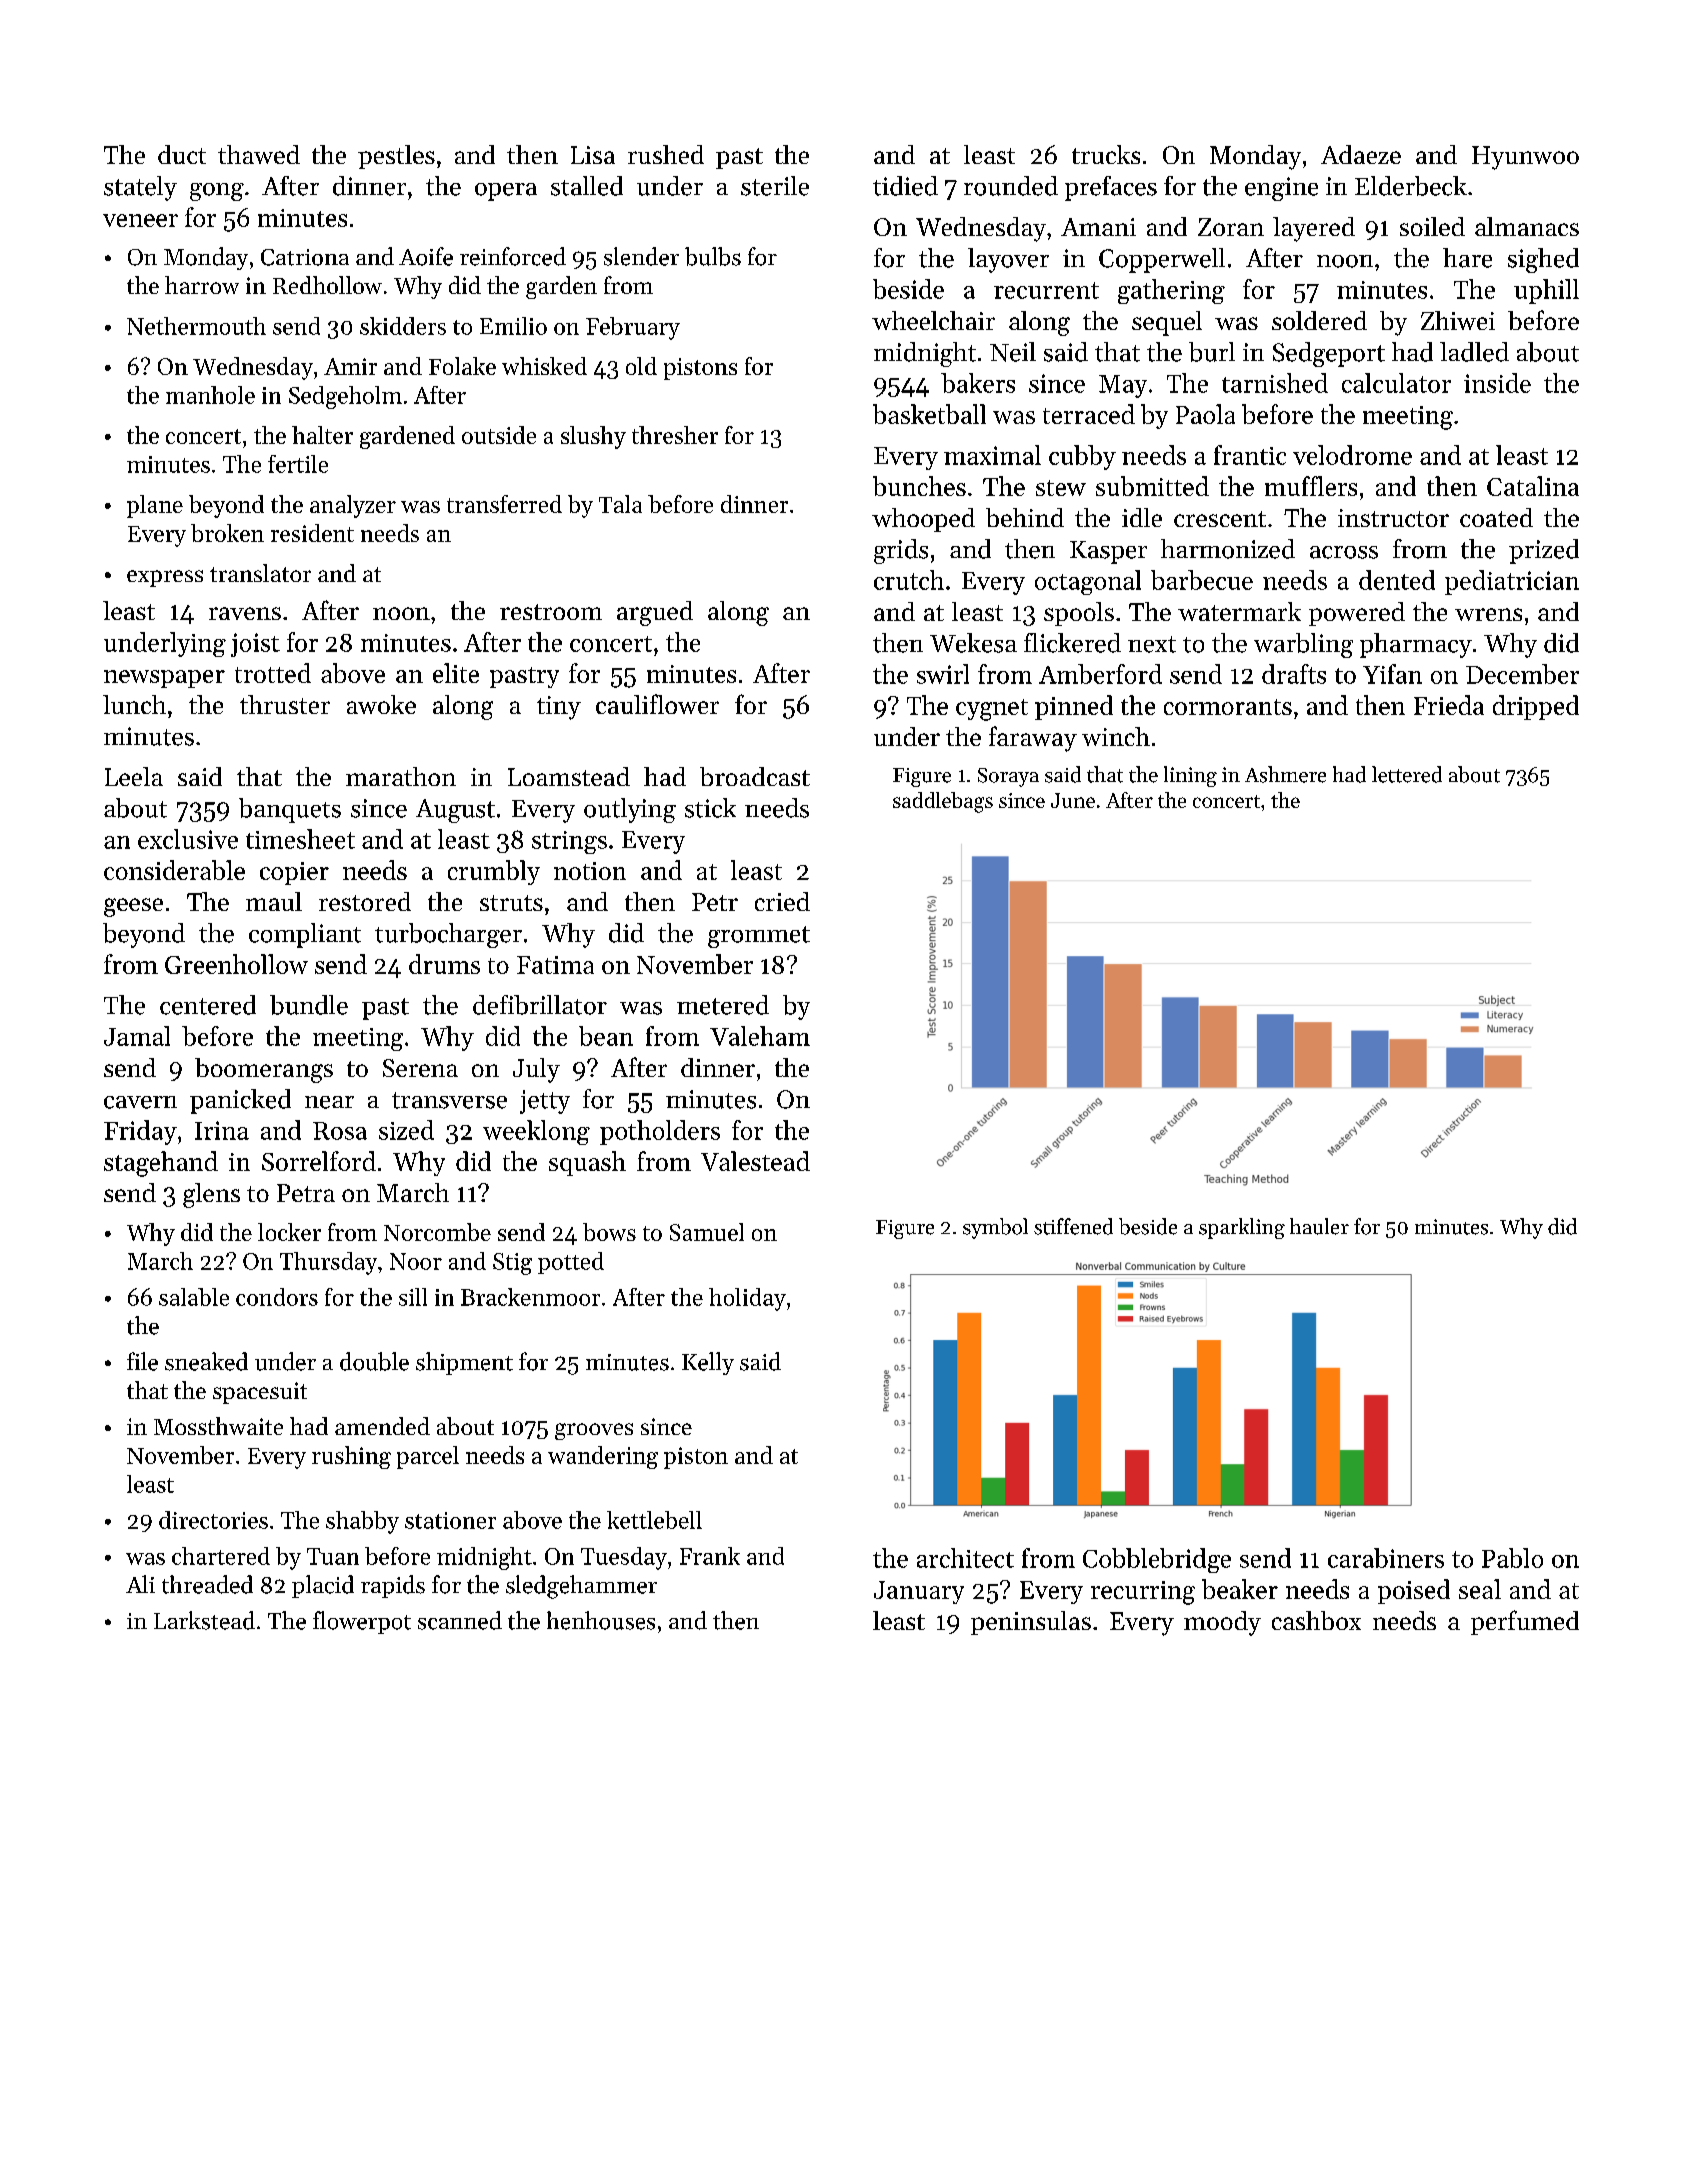 The width and height of the screenshot is (1683, 2178). What do you see at coordinates (995, 1228) in the screenshot?
I see `symbol` at bounding box center [995, 1228].
